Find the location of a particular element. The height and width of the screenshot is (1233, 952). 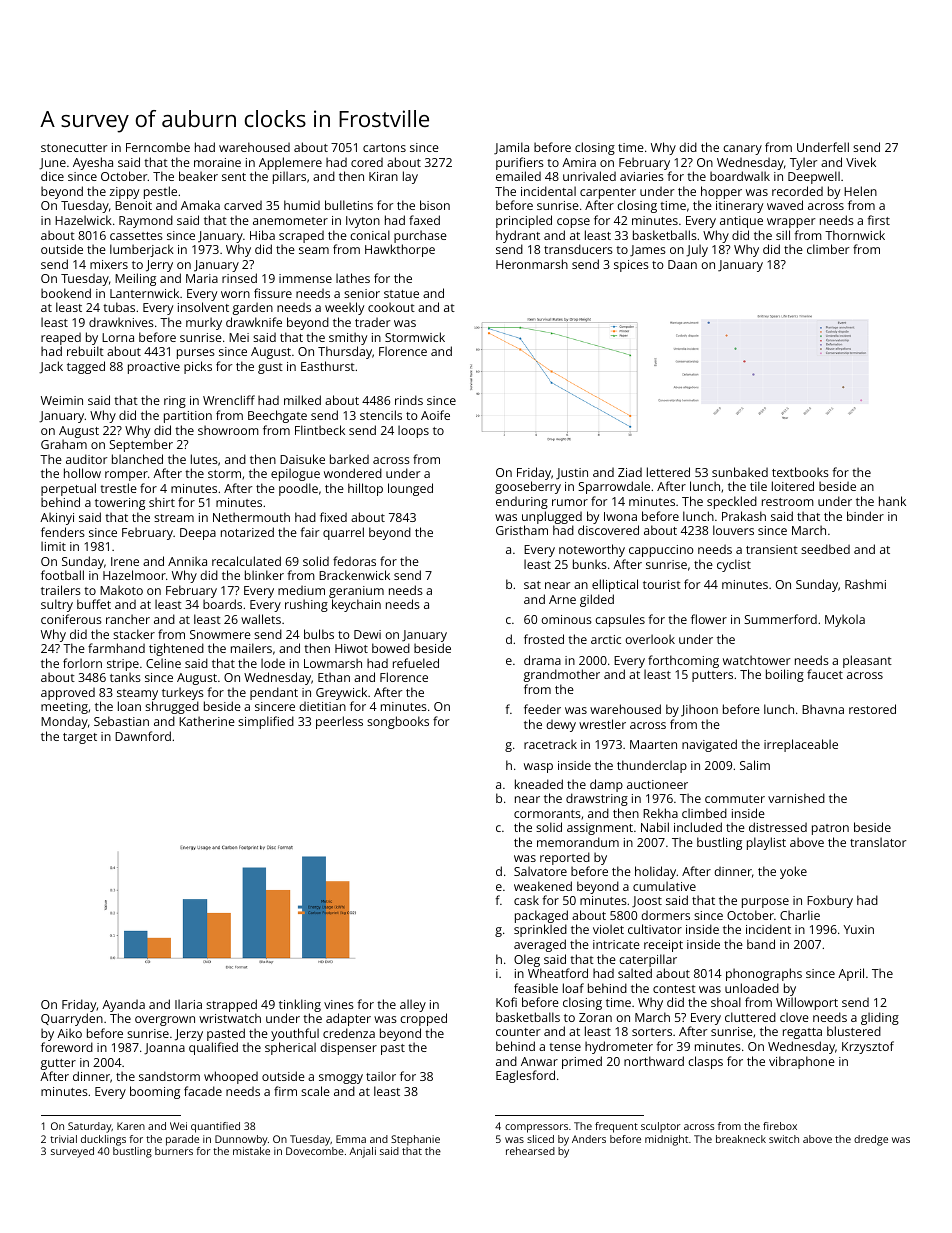

target is located at coordinates (80, 738).
